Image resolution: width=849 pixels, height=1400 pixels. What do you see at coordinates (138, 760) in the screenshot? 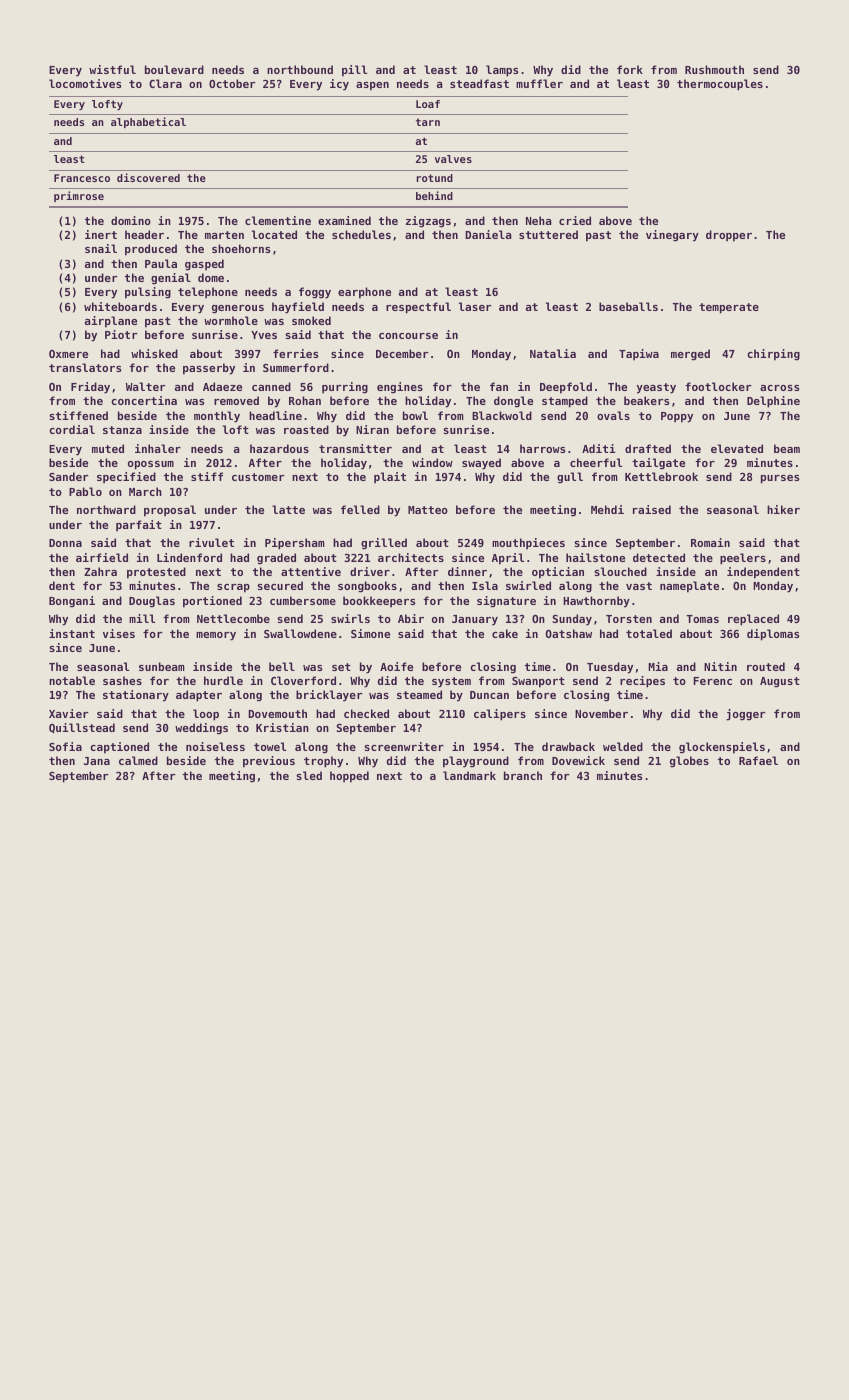
I see `calmed` at bounding box center [138, 760].
